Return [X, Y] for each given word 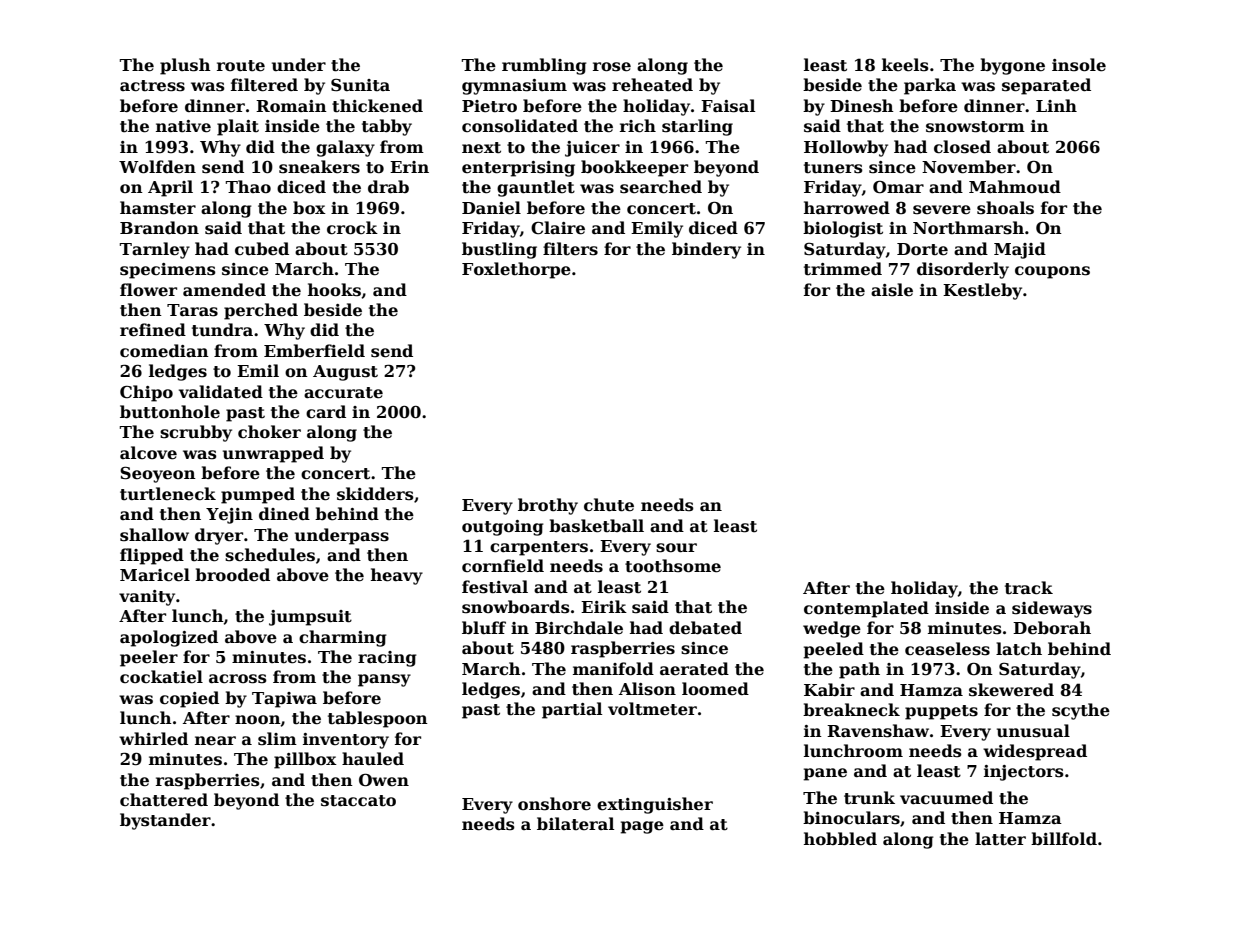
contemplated [866, 609]
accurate [343, 393]
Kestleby [982, 291]
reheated [652, 85]
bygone [1012, 66]
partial [572, 710]
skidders [375, 494]
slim [277, 739]
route [241, 66]
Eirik [604, 606]
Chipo [146, 393]
